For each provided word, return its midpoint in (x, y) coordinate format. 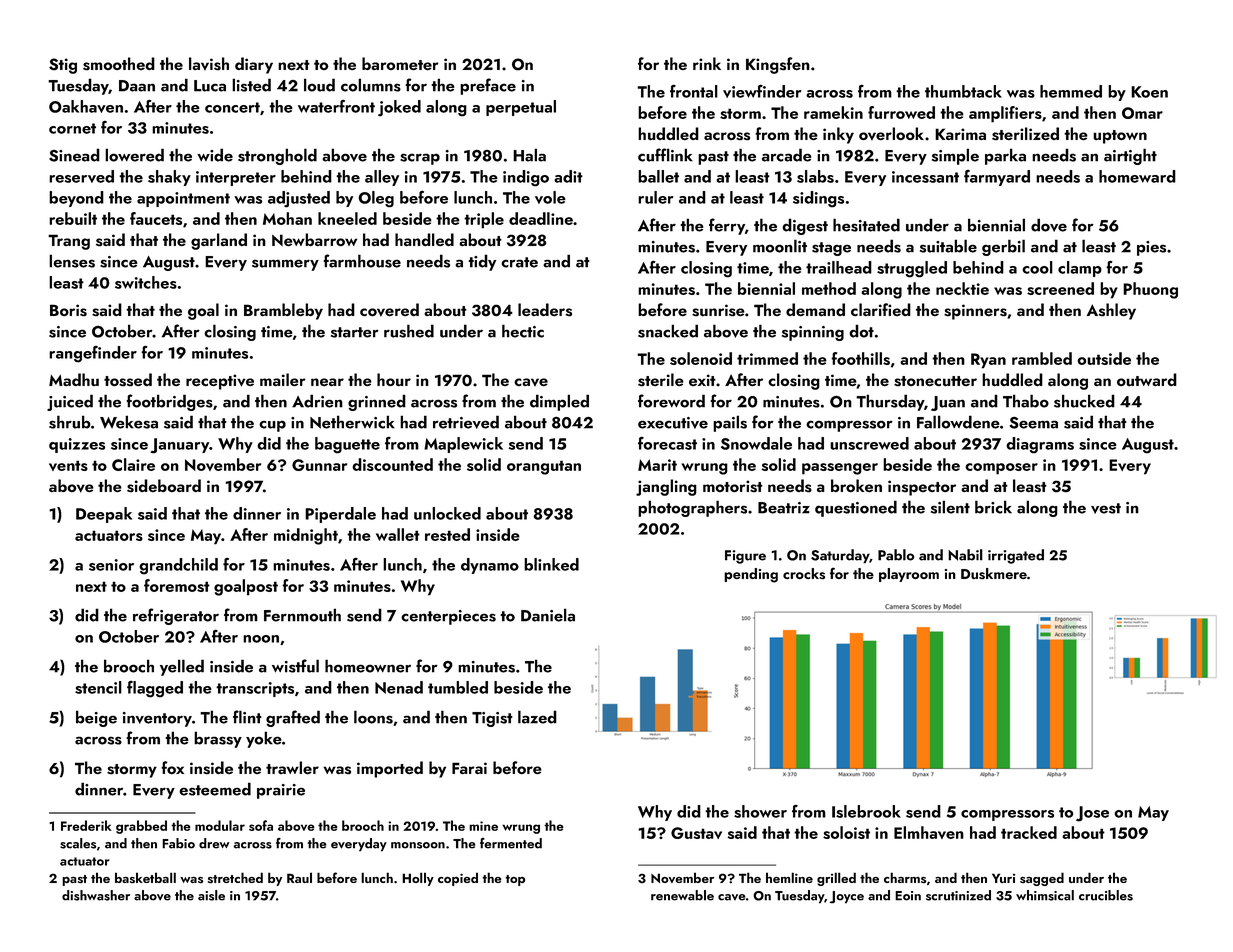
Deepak (104, 515)
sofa (261, 825)
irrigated (1016, 556)
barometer (400, 63)
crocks (804, 573)
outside (1104, 358)
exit (702, 380)
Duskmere (994, 573)
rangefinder (93, 354)
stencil (98, 687)
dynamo (490, 566)
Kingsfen (778, 65)
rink (707, 63)
